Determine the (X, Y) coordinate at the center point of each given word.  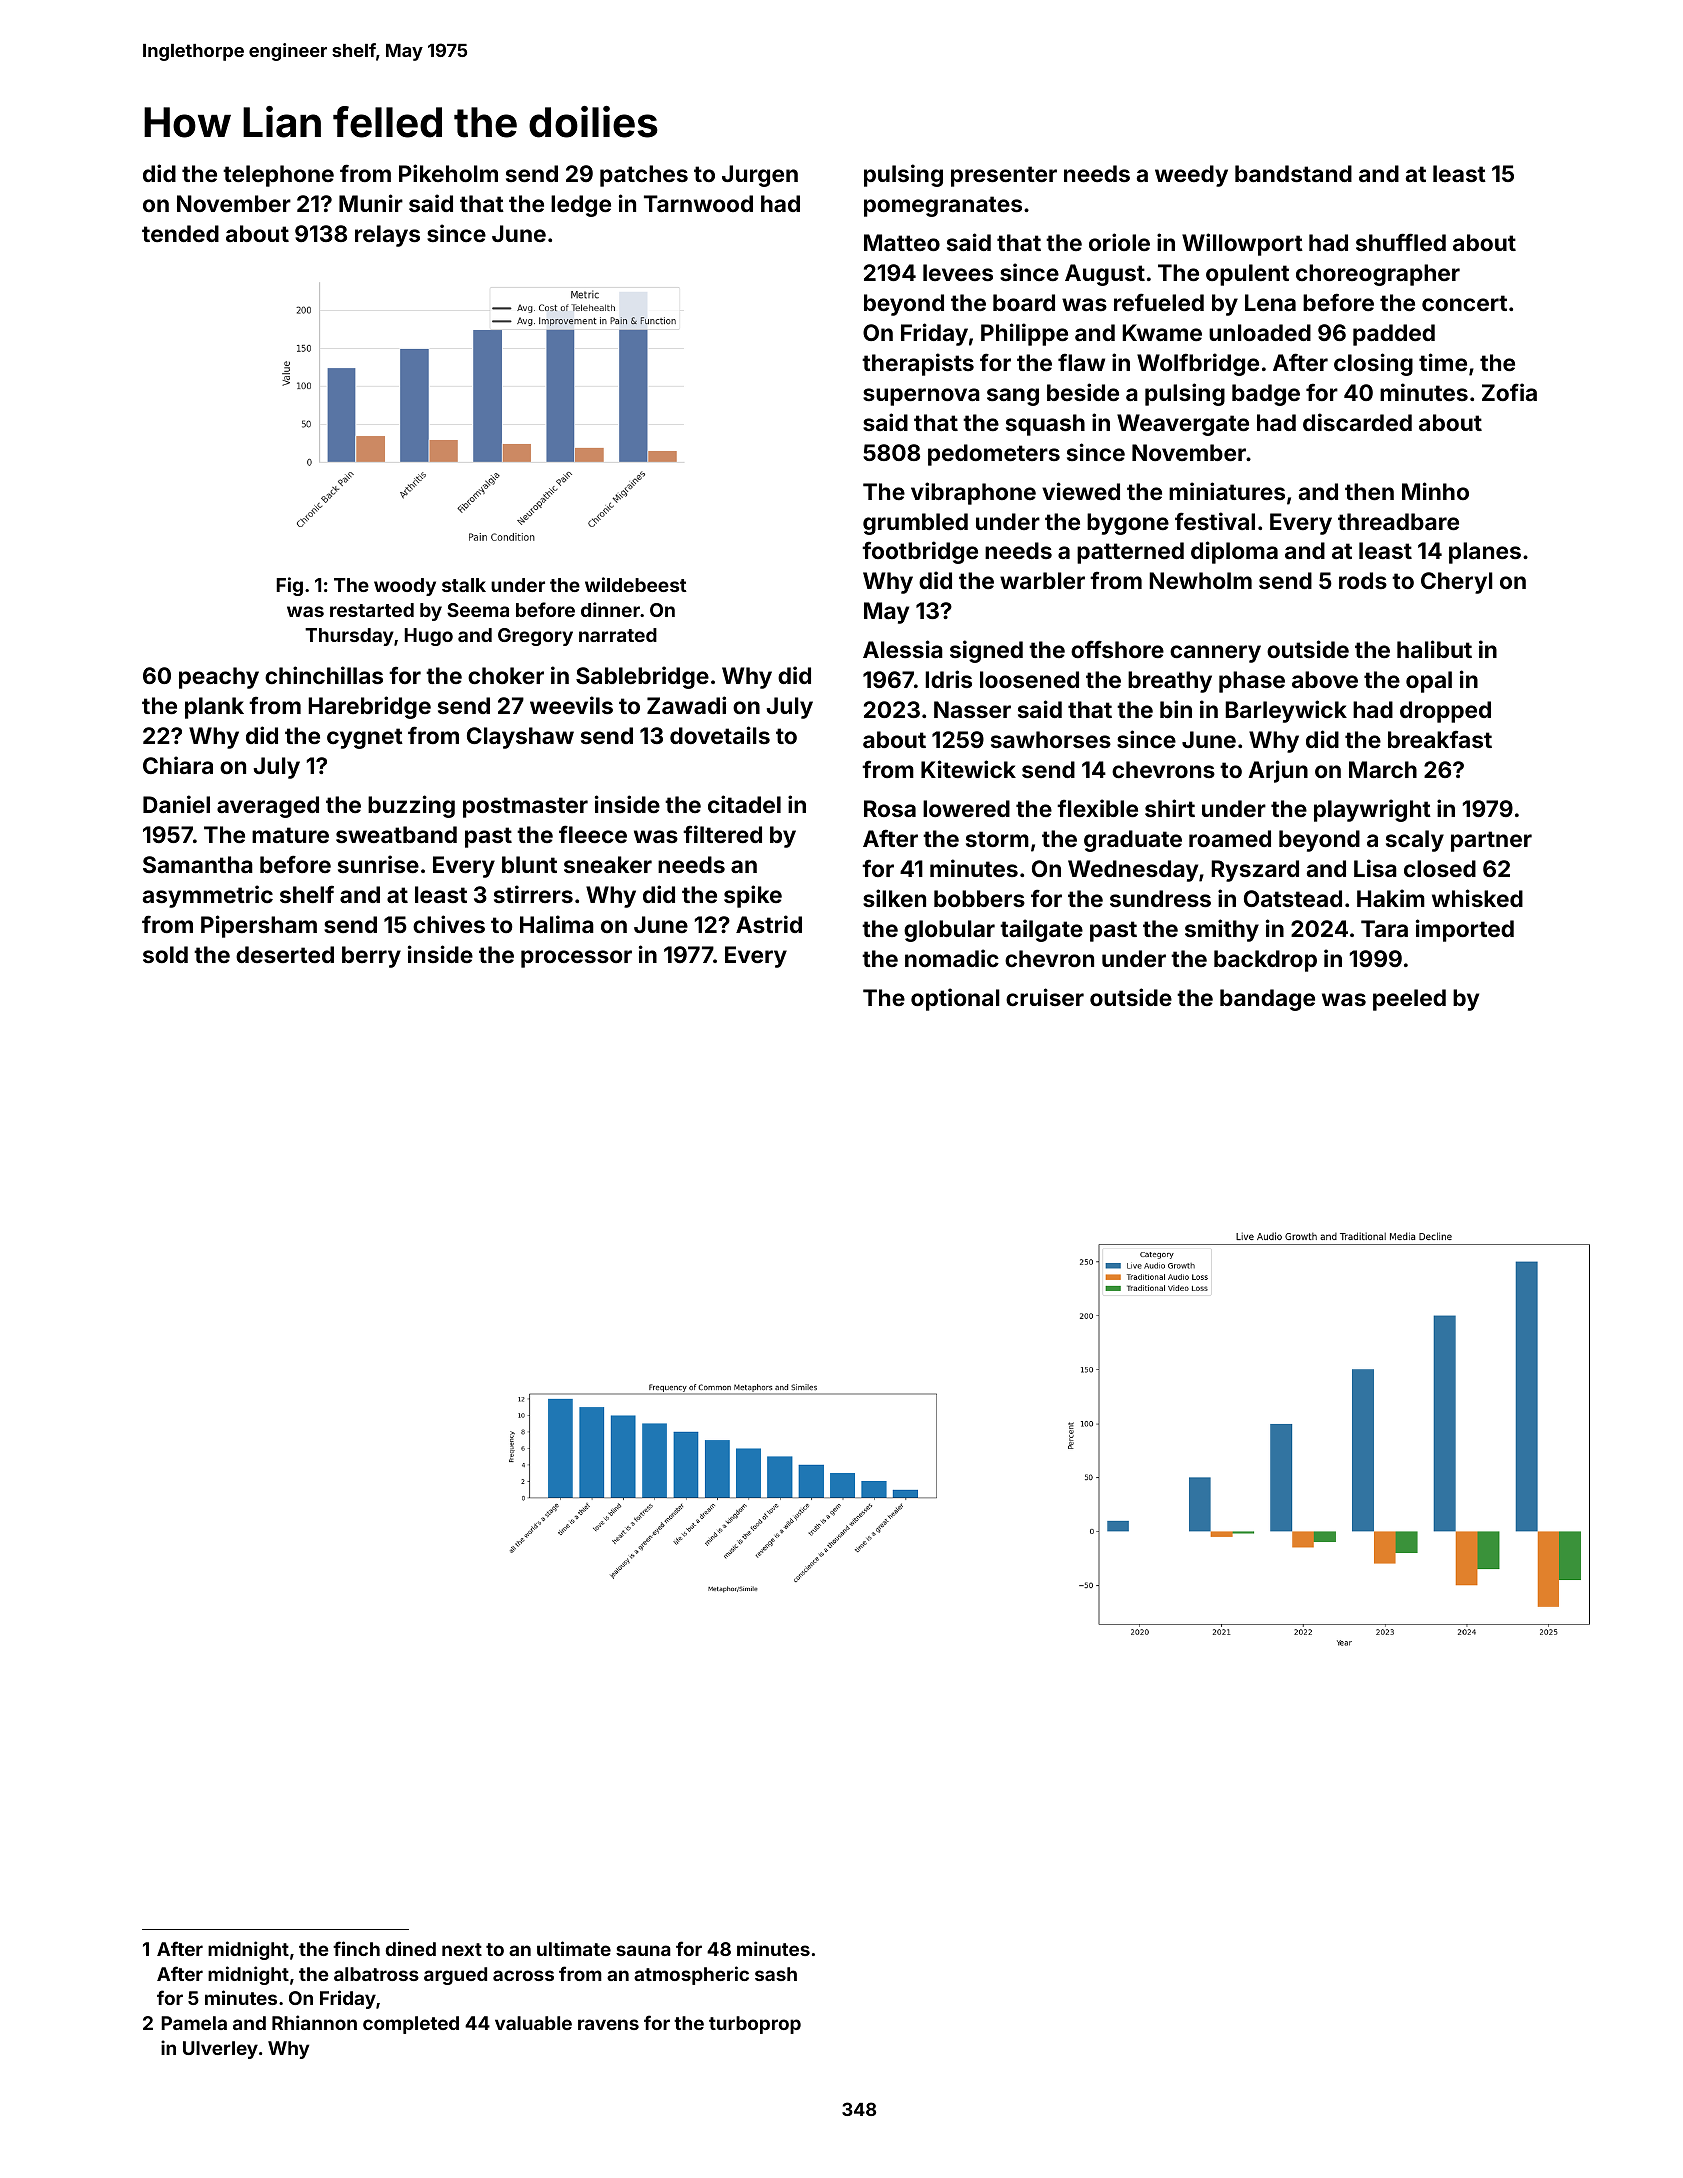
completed (411, 2025)
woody (405, 587)
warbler (1042, 580)
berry (371, 957)
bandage (1267, 1000)
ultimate (574, 1948)
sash (776, 1974)
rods (1363, 580)
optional (955, 999)
